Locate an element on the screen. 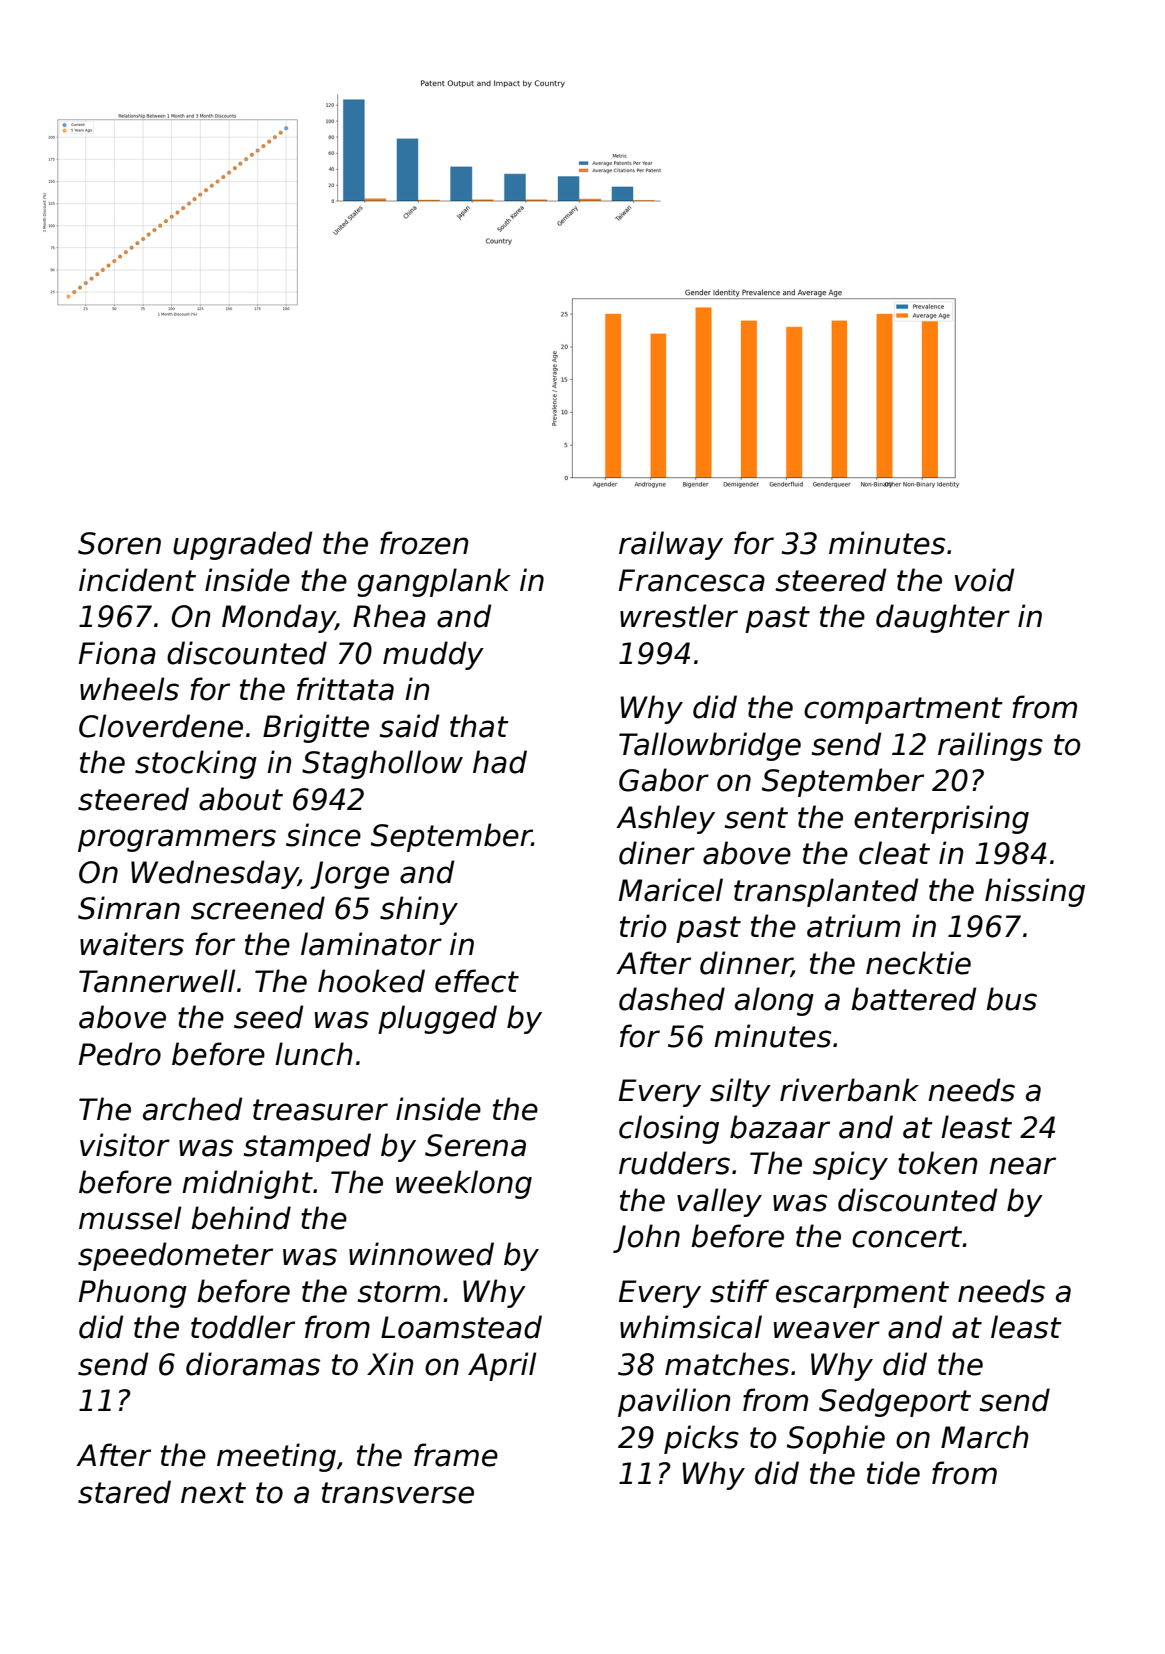  tide is located at coordinates (893, 1473).
